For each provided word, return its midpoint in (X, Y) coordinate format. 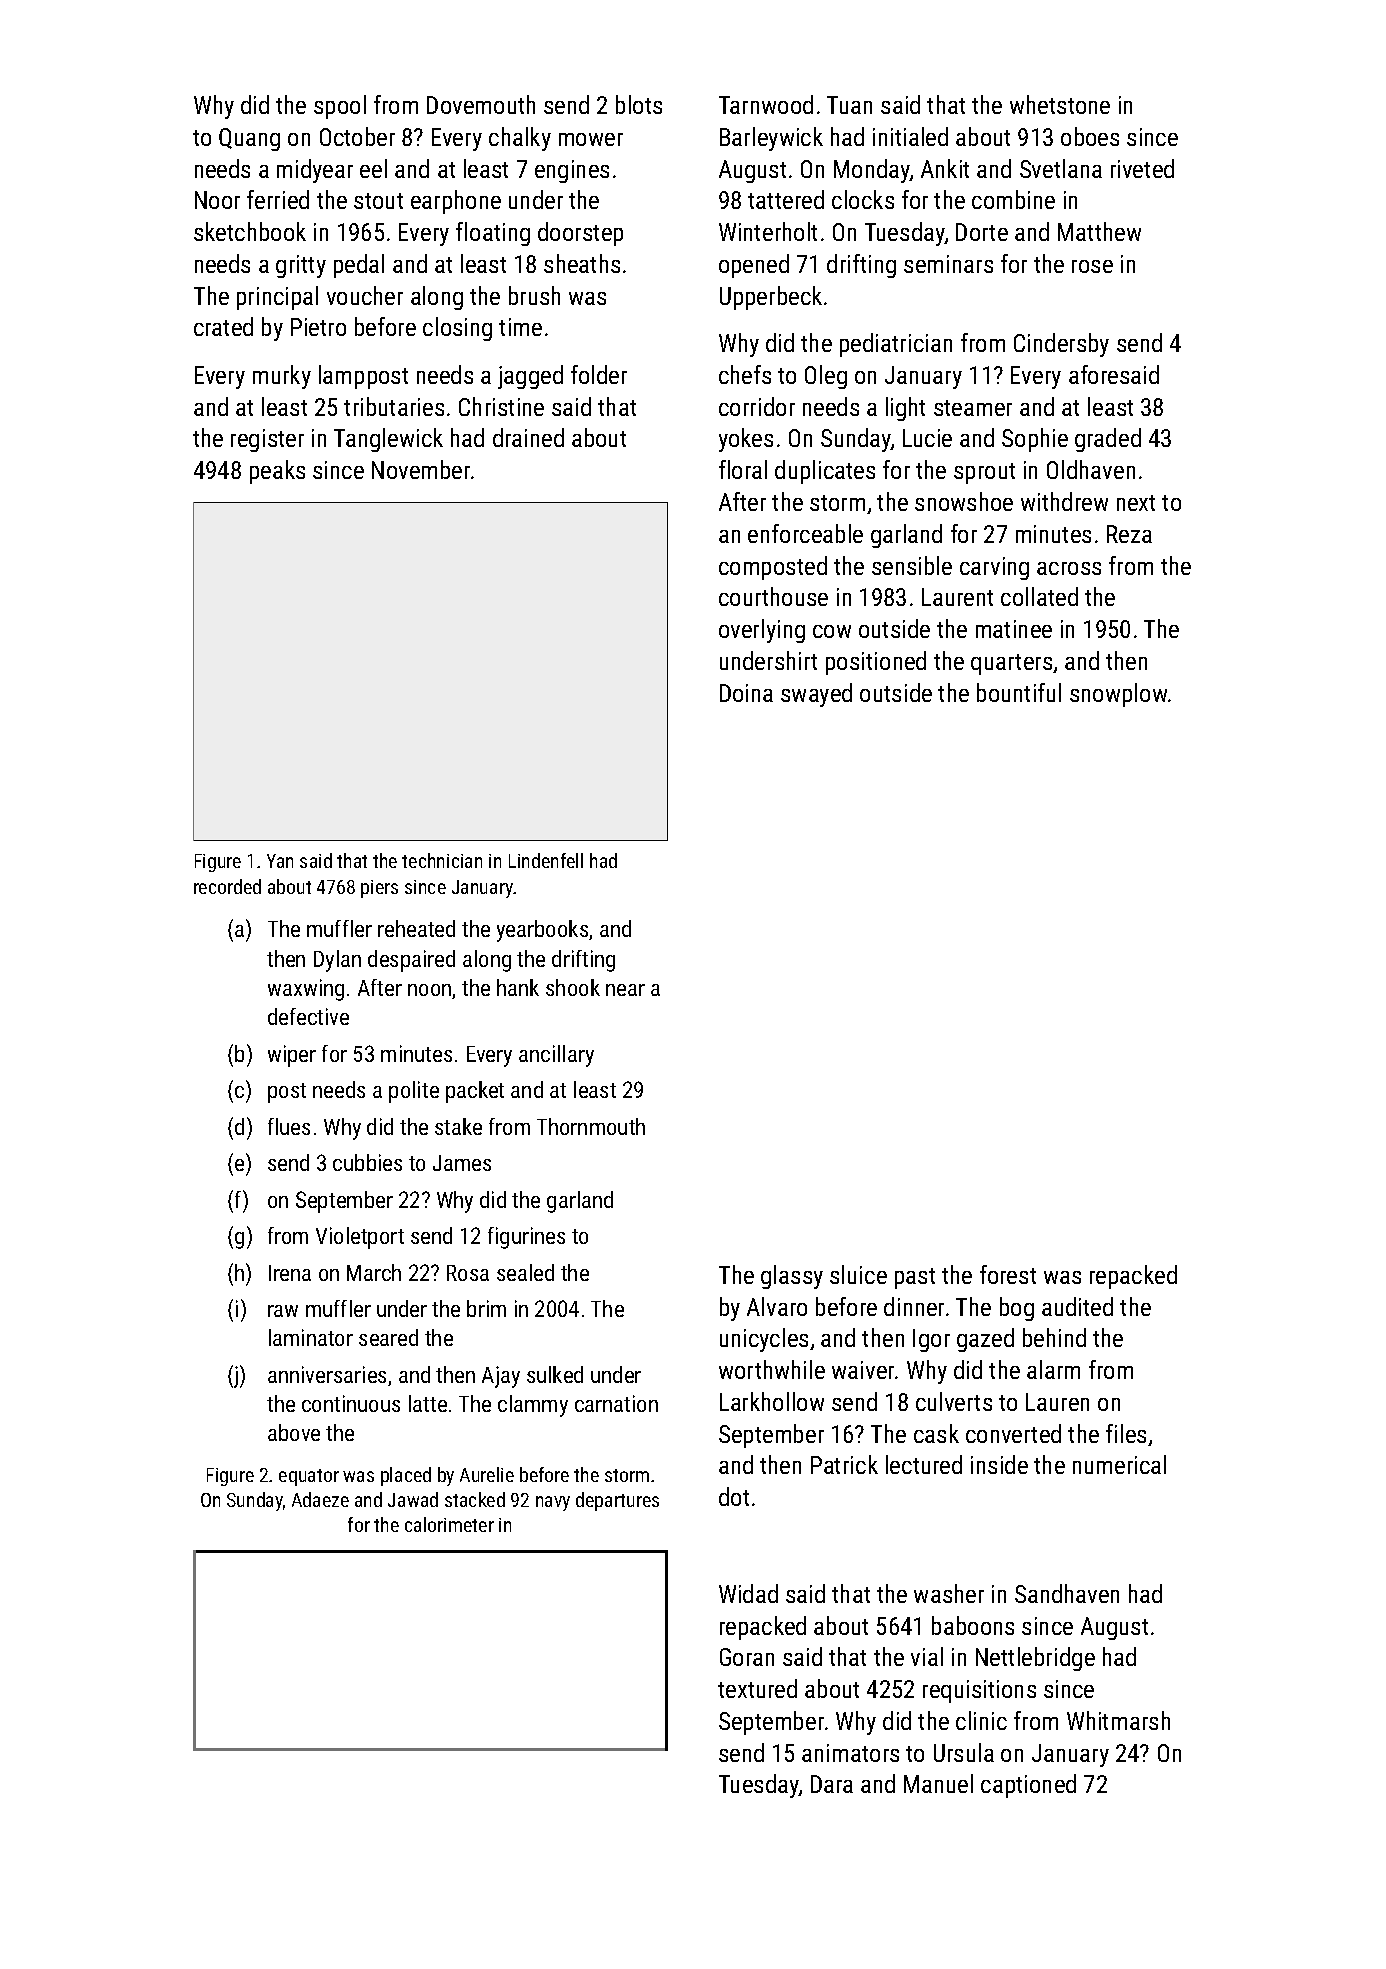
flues (289, 1126)
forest (1008, 1274)
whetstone (1060, 104)
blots (639, 104)
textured (757, 1688)
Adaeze (320, 1499)
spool (340, 107)
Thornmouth (591, 1126)
